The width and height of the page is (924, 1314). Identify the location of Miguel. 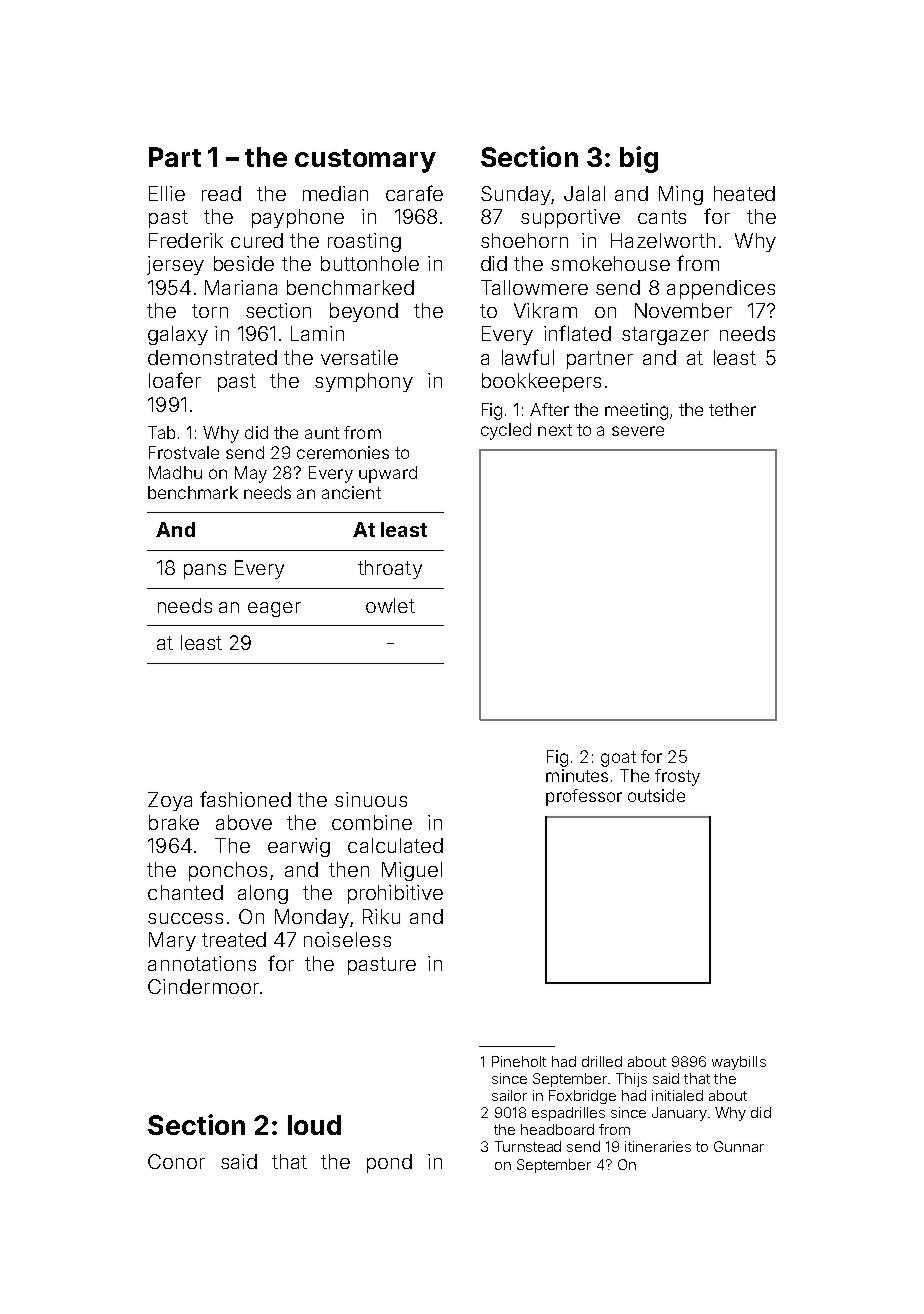
(412, 871).
